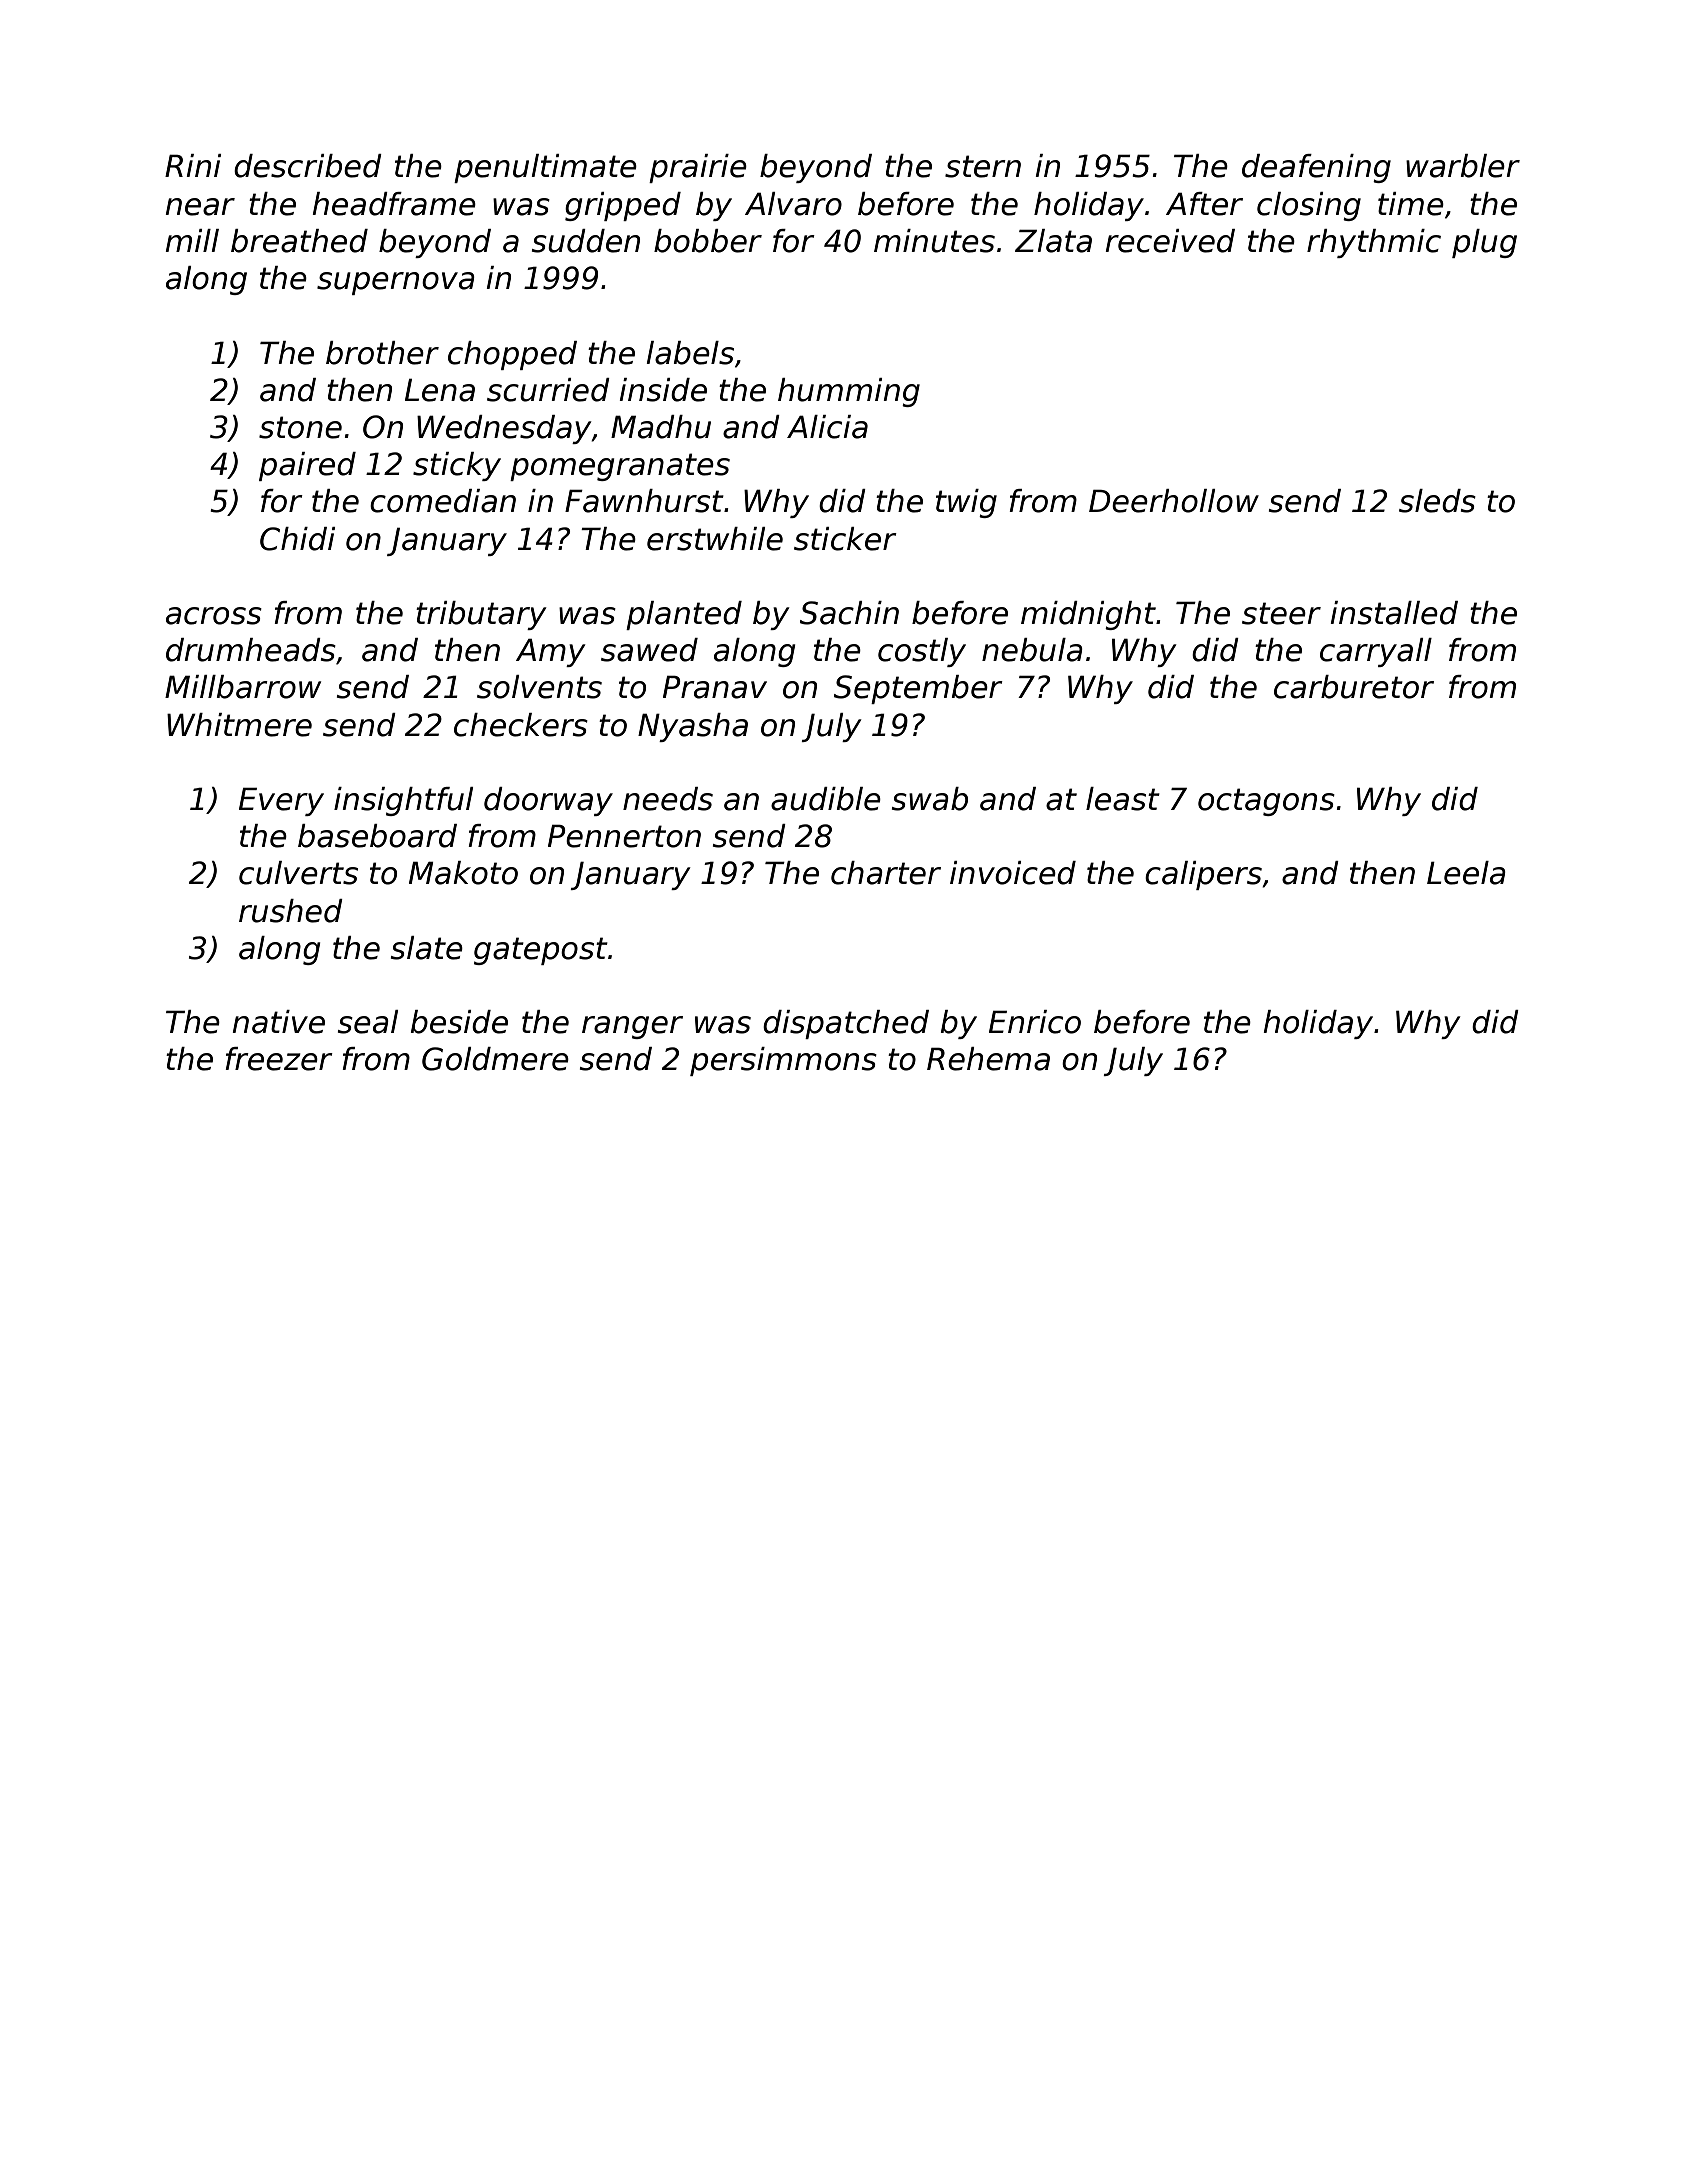 This page has height=2178, width=1683. Describe the element at coordinates (1437, 501) in the page. I see `sleds` at that location.
